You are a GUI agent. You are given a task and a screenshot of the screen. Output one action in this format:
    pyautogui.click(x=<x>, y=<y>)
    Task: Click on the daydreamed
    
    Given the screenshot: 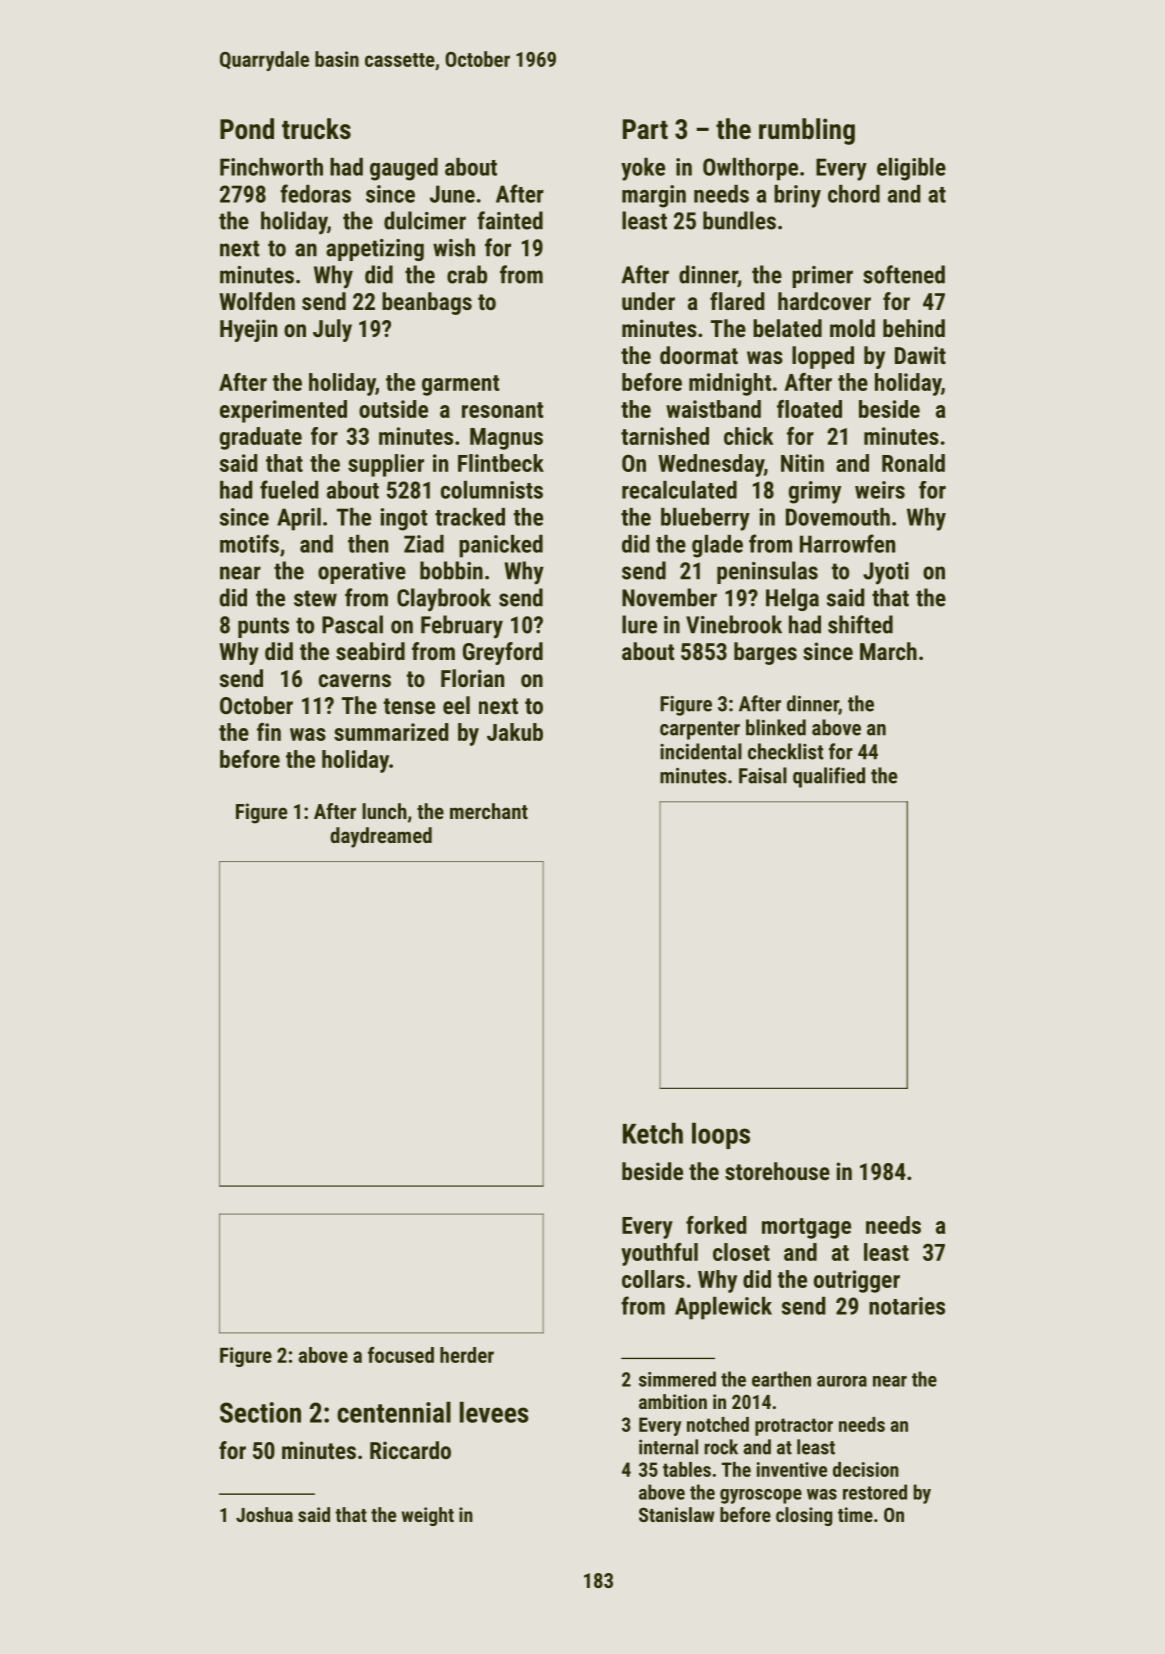 What is the action you would take?
    pyautogui.click(x=381, y=837)
